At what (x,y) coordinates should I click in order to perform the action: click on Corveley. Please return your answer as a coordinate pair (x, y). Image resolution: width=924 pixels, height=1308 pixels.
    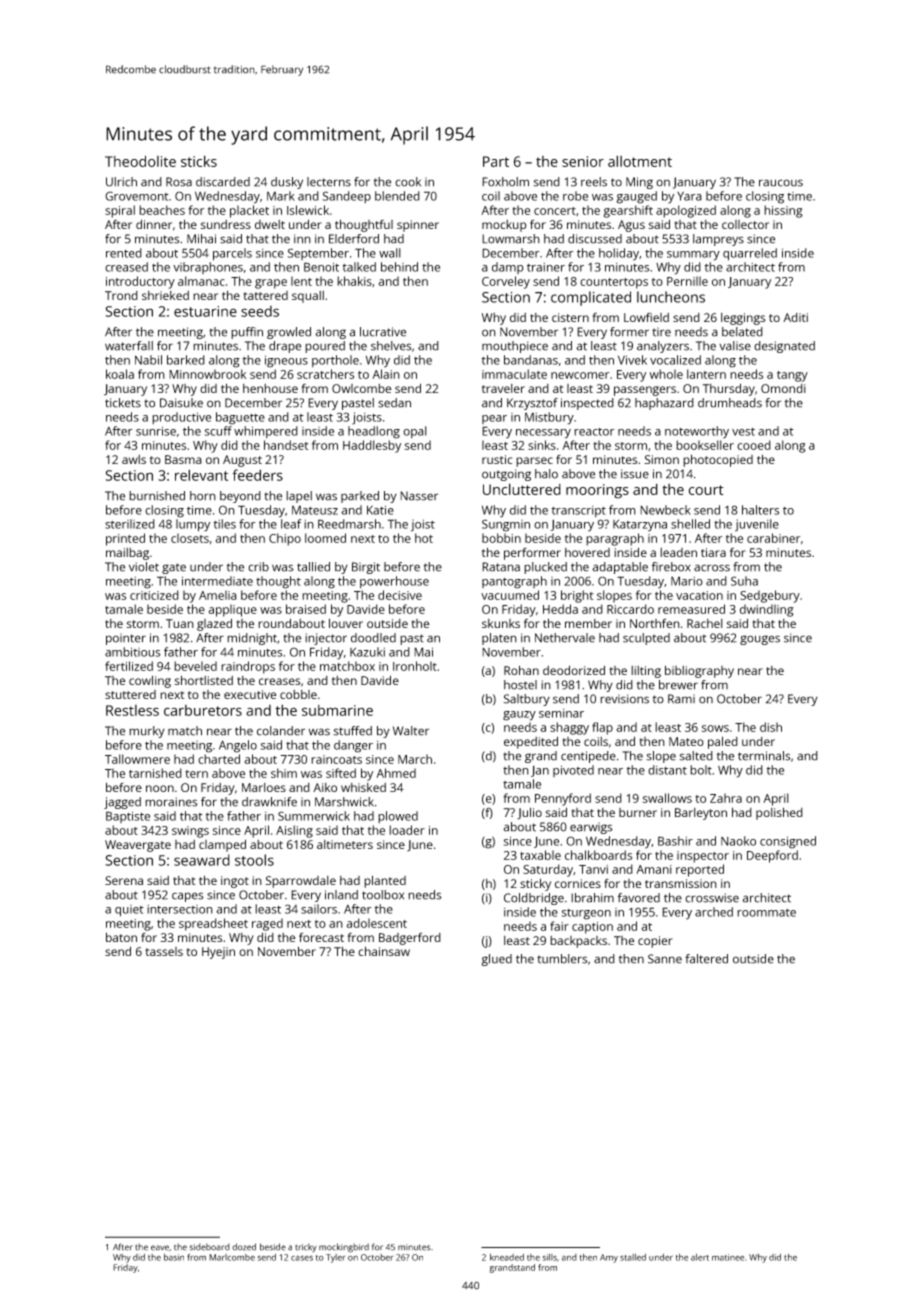
    Looking at the image, I should click on (506, 282).
